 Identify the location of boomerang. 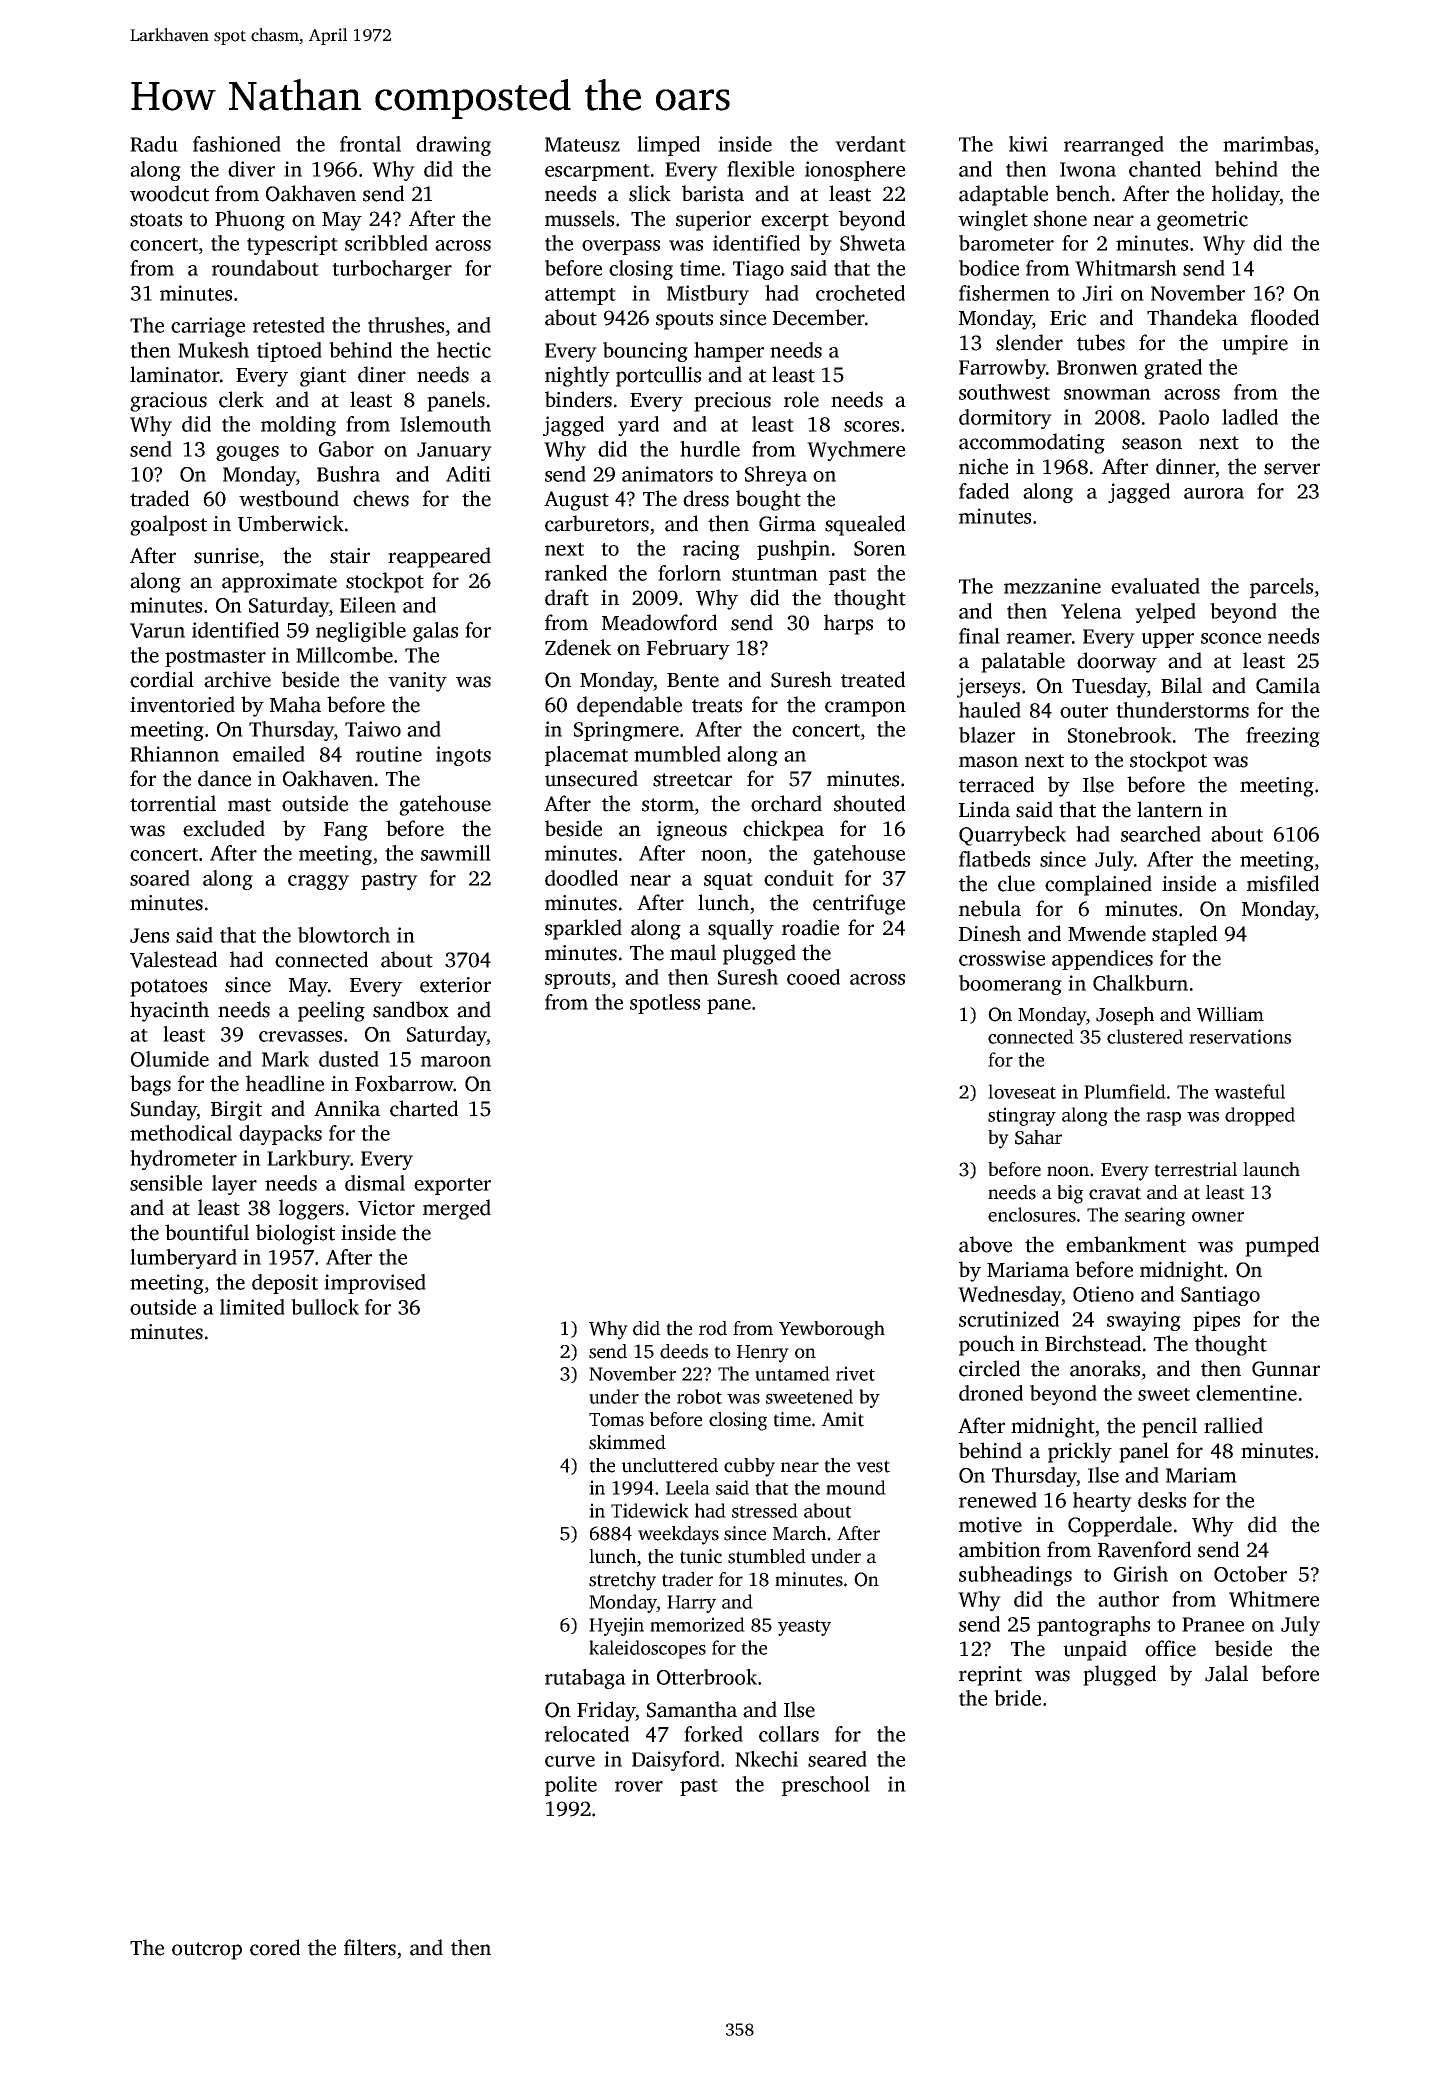
(1010, 985).
